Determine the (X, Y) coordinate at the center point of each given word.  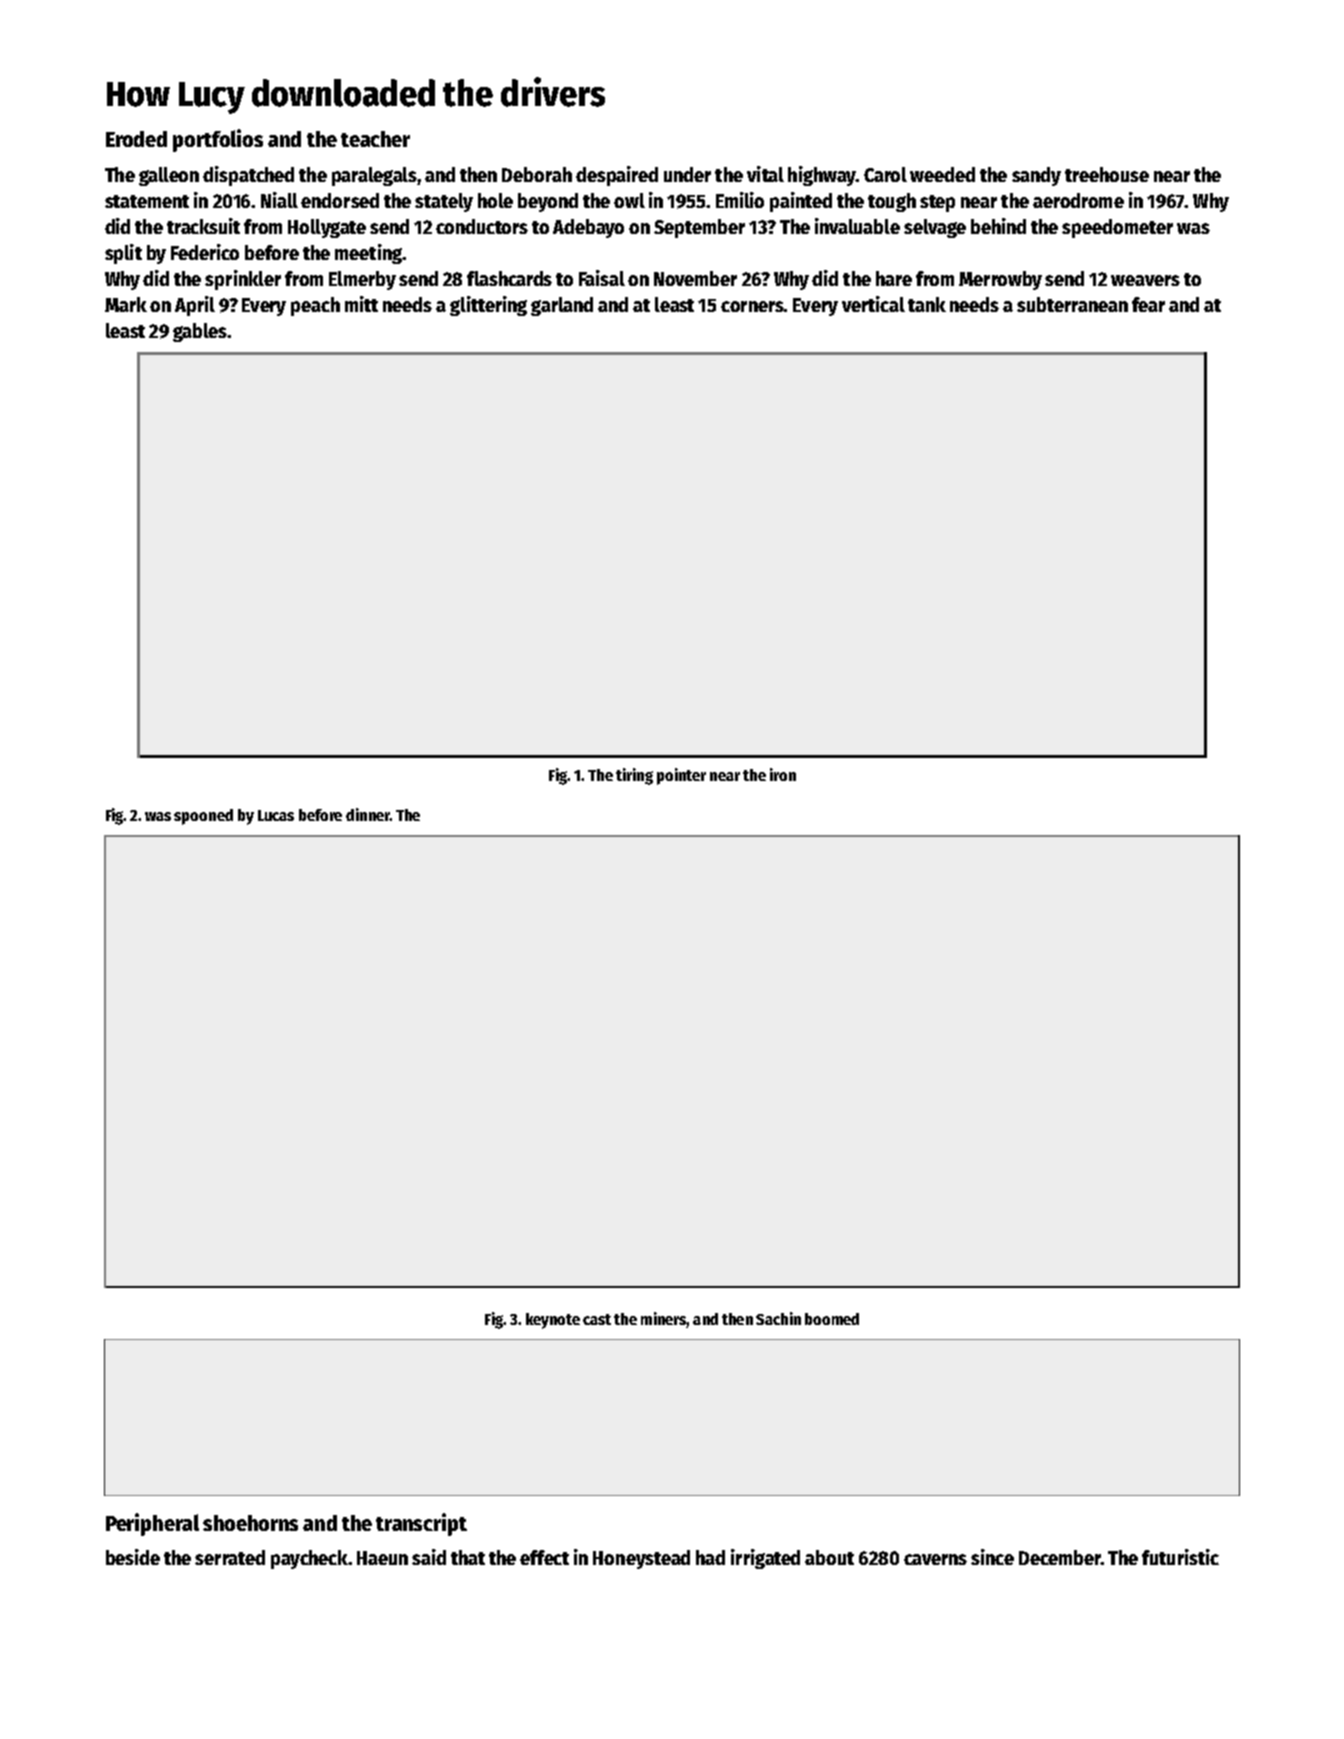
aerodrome (1078, 200)
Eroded (136, 139)
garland (562, 306)
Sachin (778, 1318)
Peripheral (152, 1524)
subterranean (1072, 304)
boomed (832, 1319)
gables (200, 332)
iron (783, 774)
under (687, 174)
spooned (203, 817)
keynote (553, 1321)
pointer (681, 776)
